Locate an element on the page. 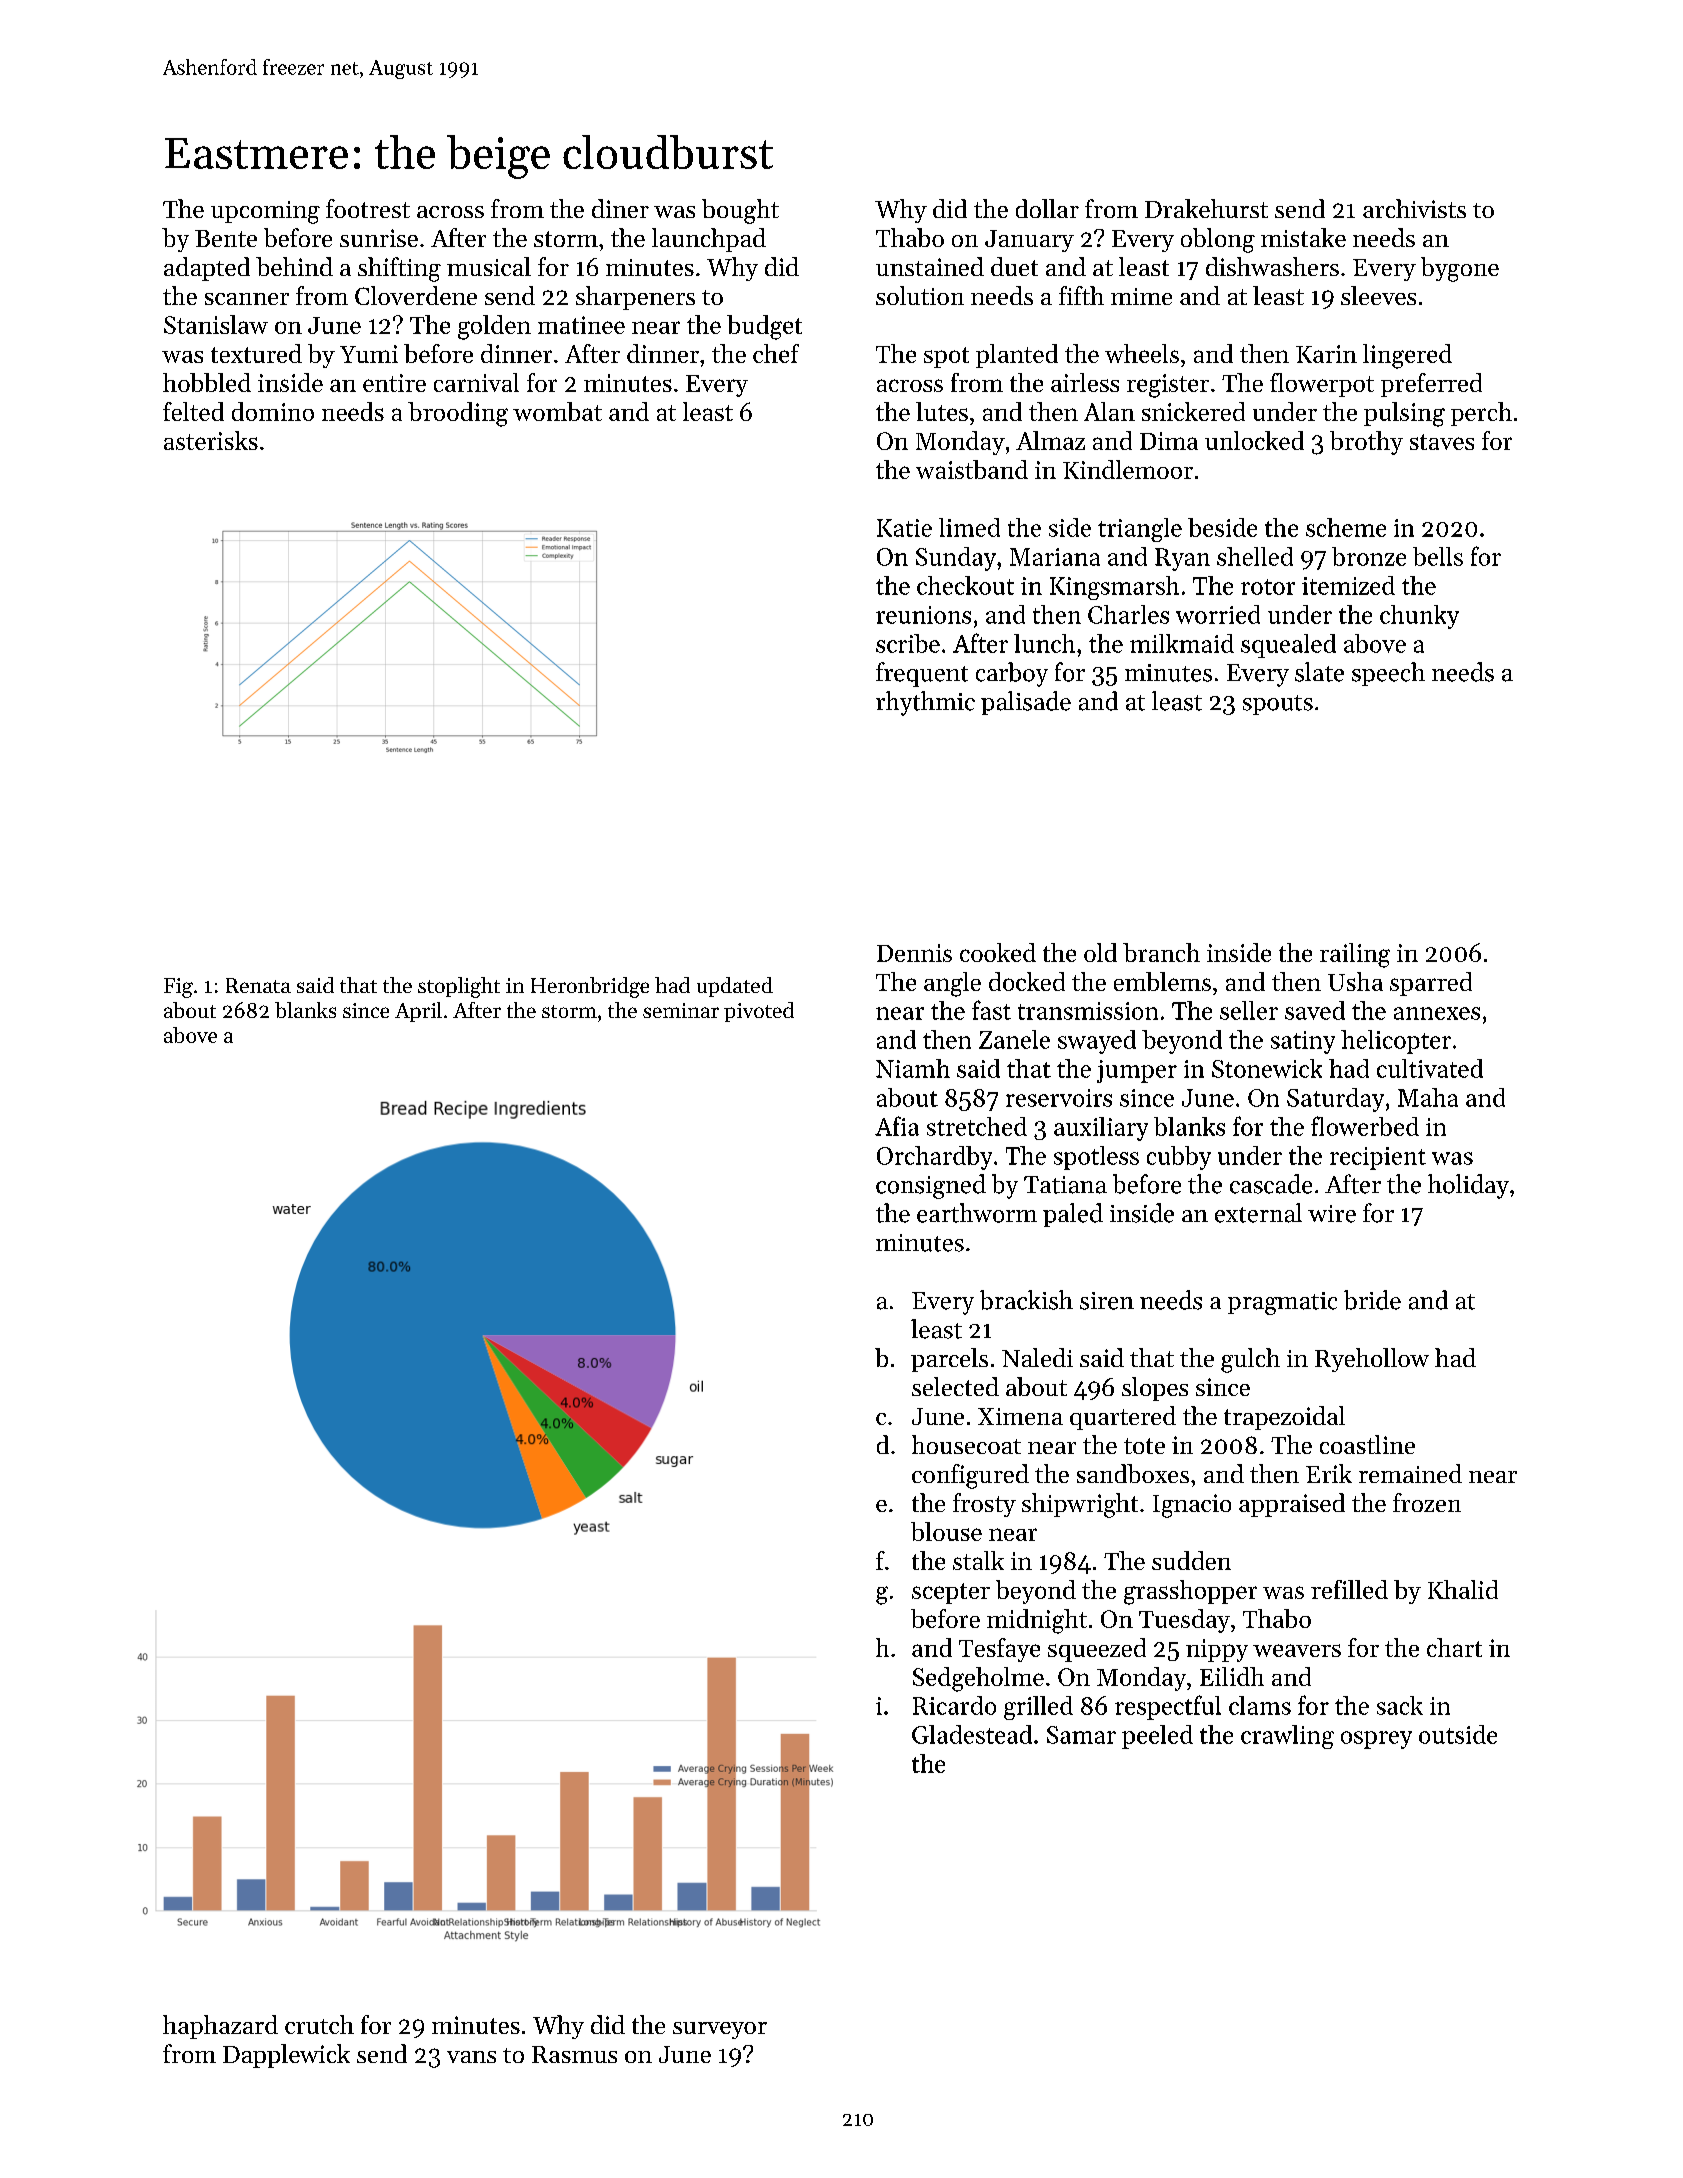  upcoming is located at coordinates (265, 212).
